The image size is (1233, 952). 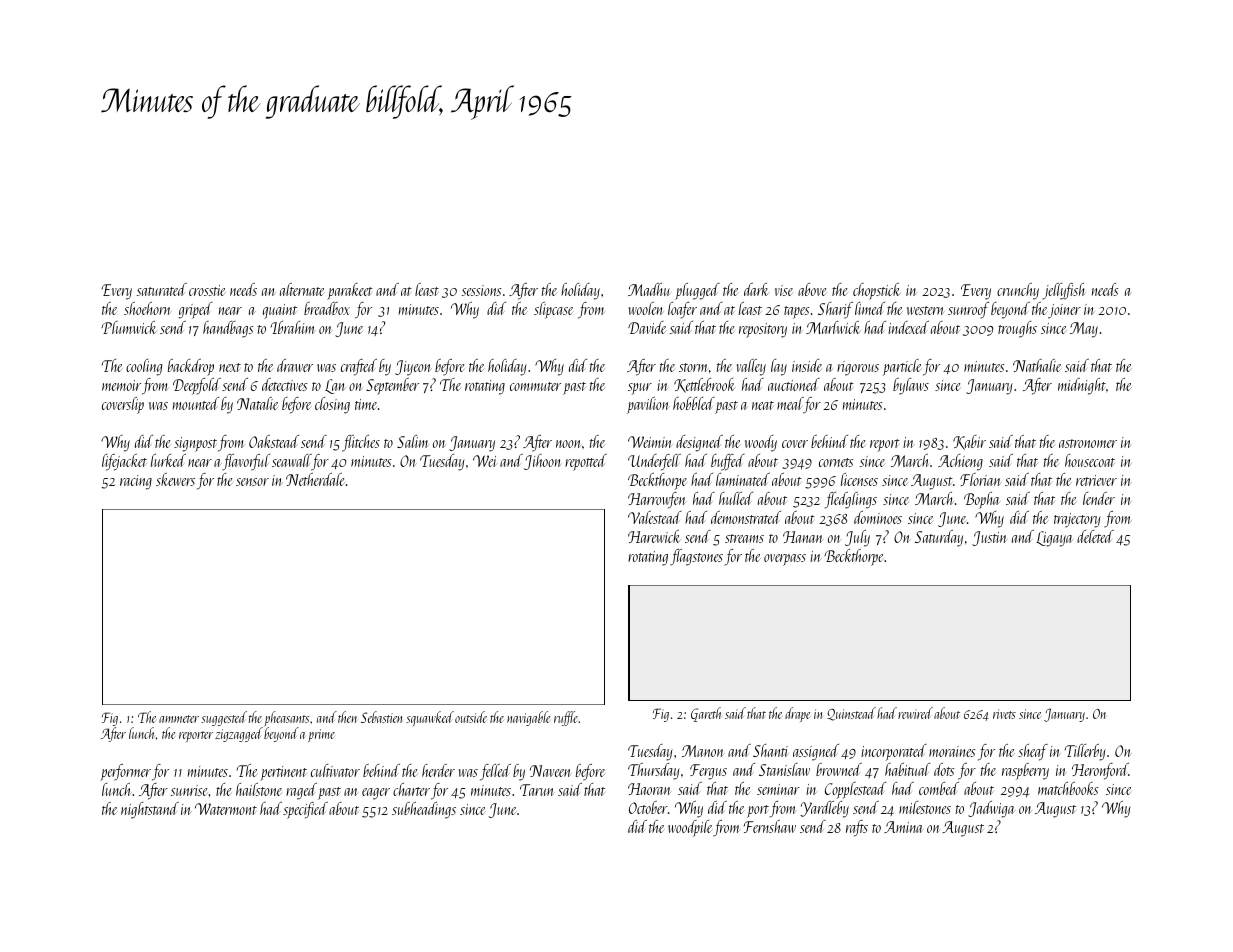 I want to click on Gareth, so click(x=706, y=714).
